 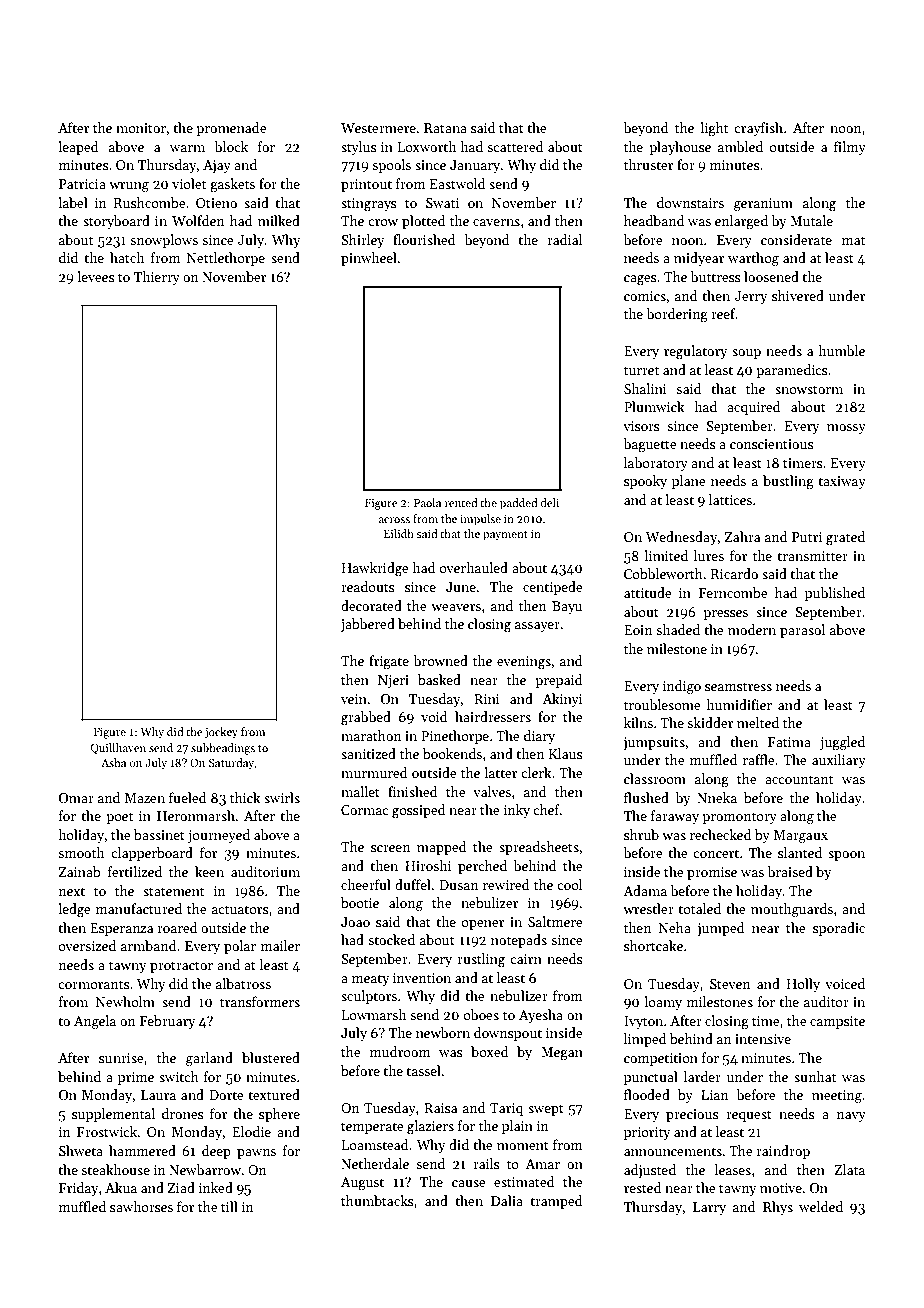 I want to click on centipede, so click(x=553, y=588).
